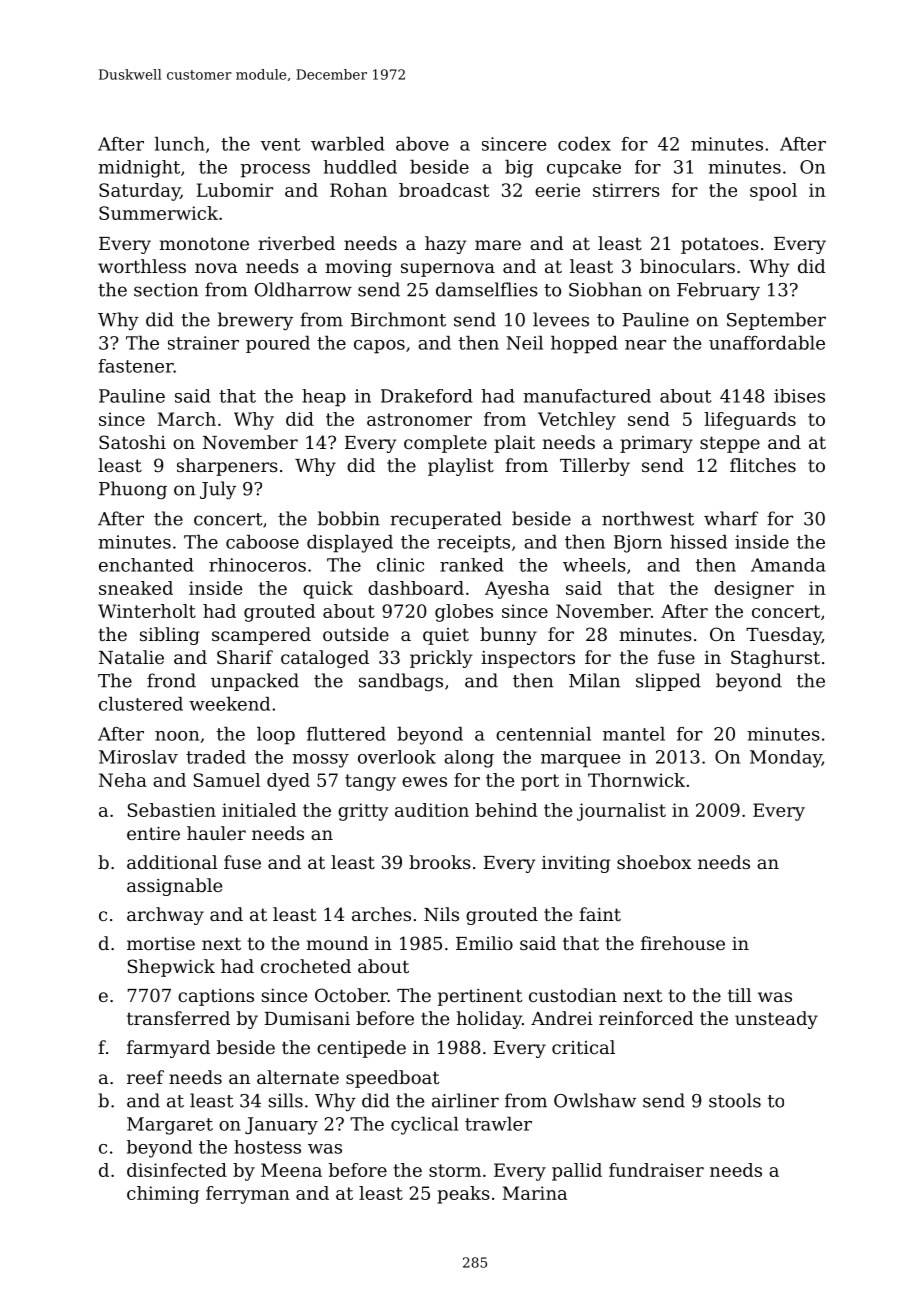 This document has height=1314, width=924. I want to click on fundraiser, so click(656, 1170).
